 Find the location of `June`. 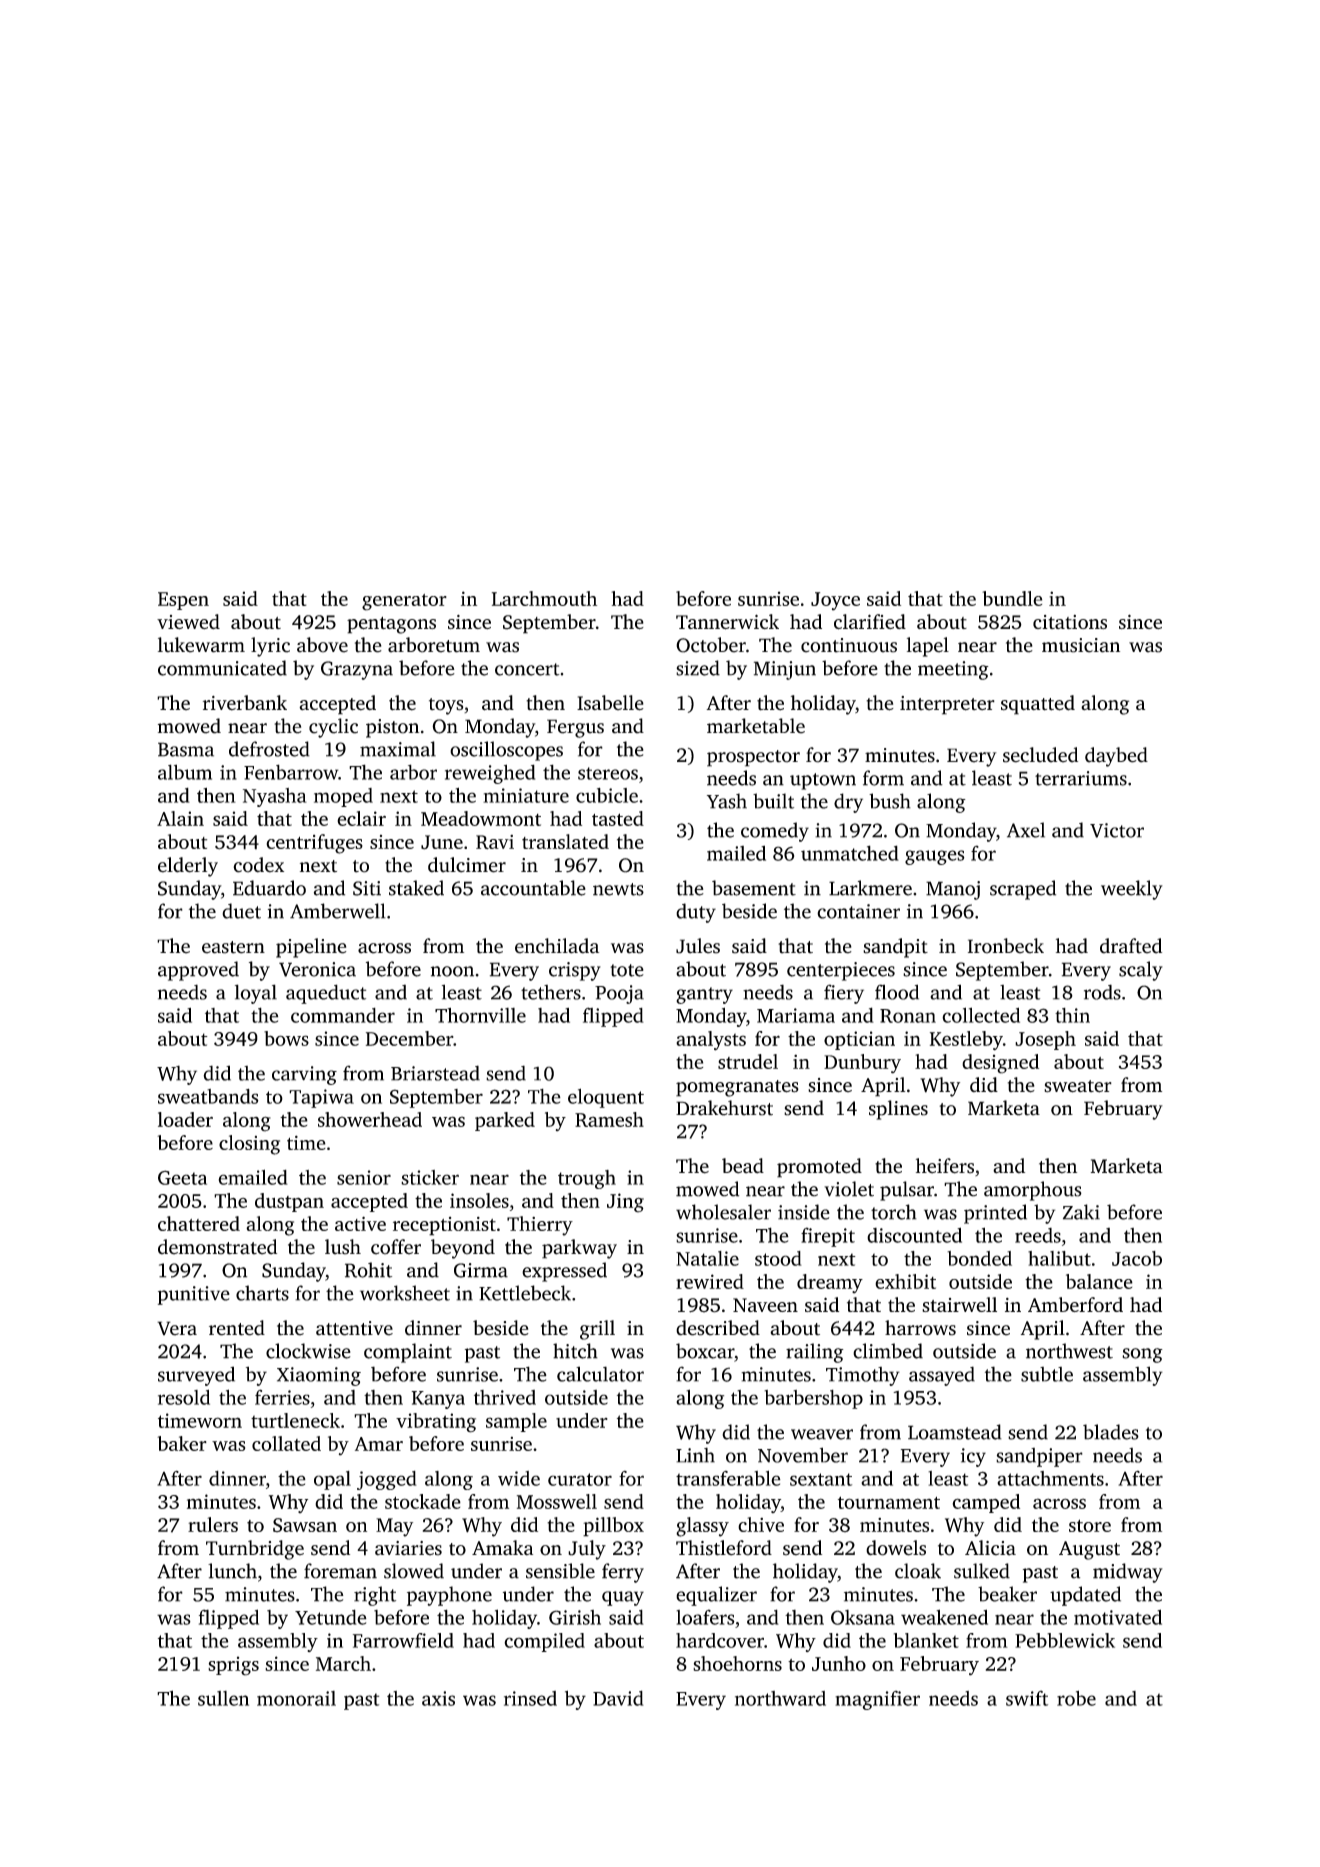

June is located at coordinates (442, 842).
